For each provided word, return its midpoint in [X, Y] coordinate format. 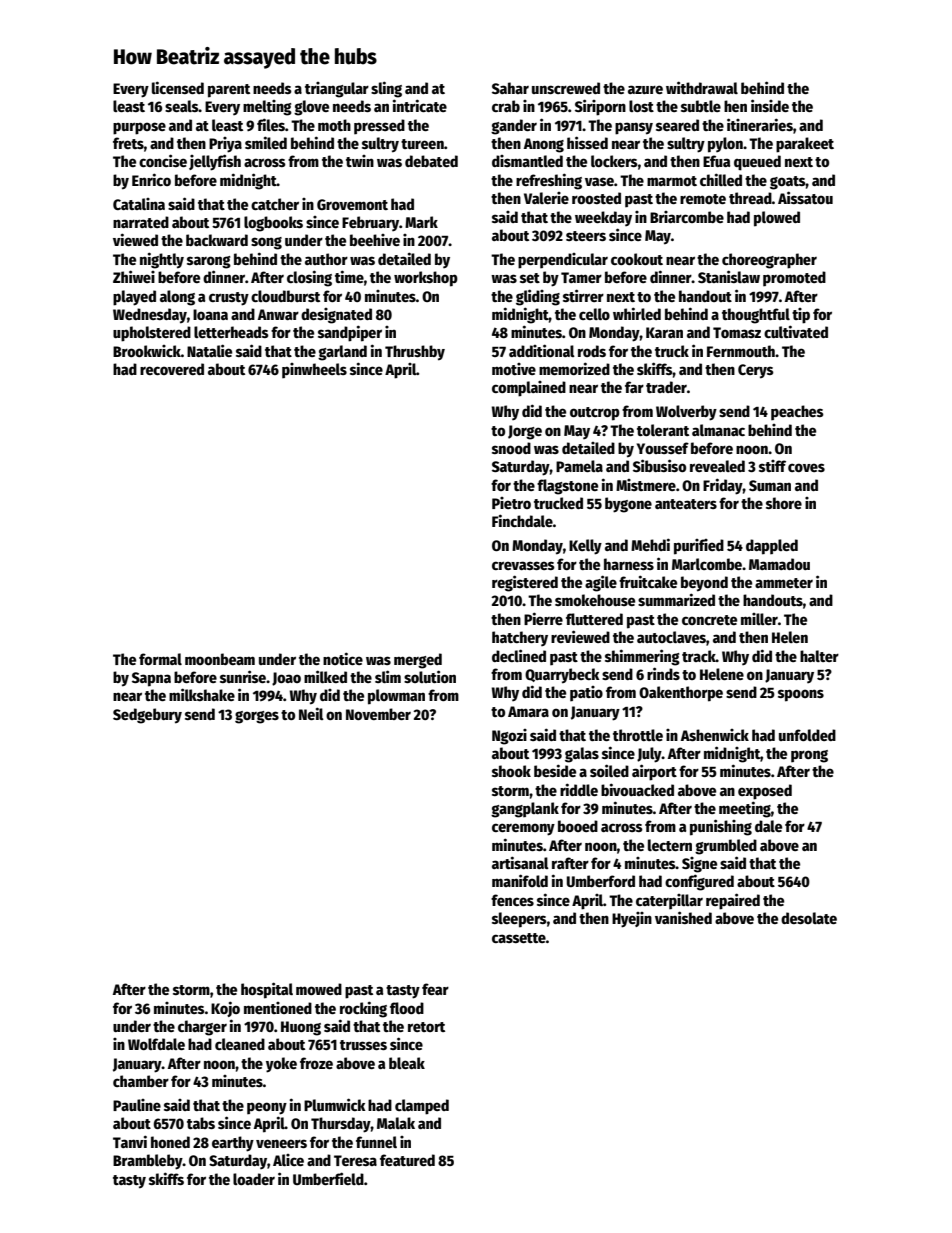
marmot [672, 181]
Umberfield [328, 1178]
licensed [178, 87]
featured [407, 1160]
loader [254, 1179]
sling [386, 89]
